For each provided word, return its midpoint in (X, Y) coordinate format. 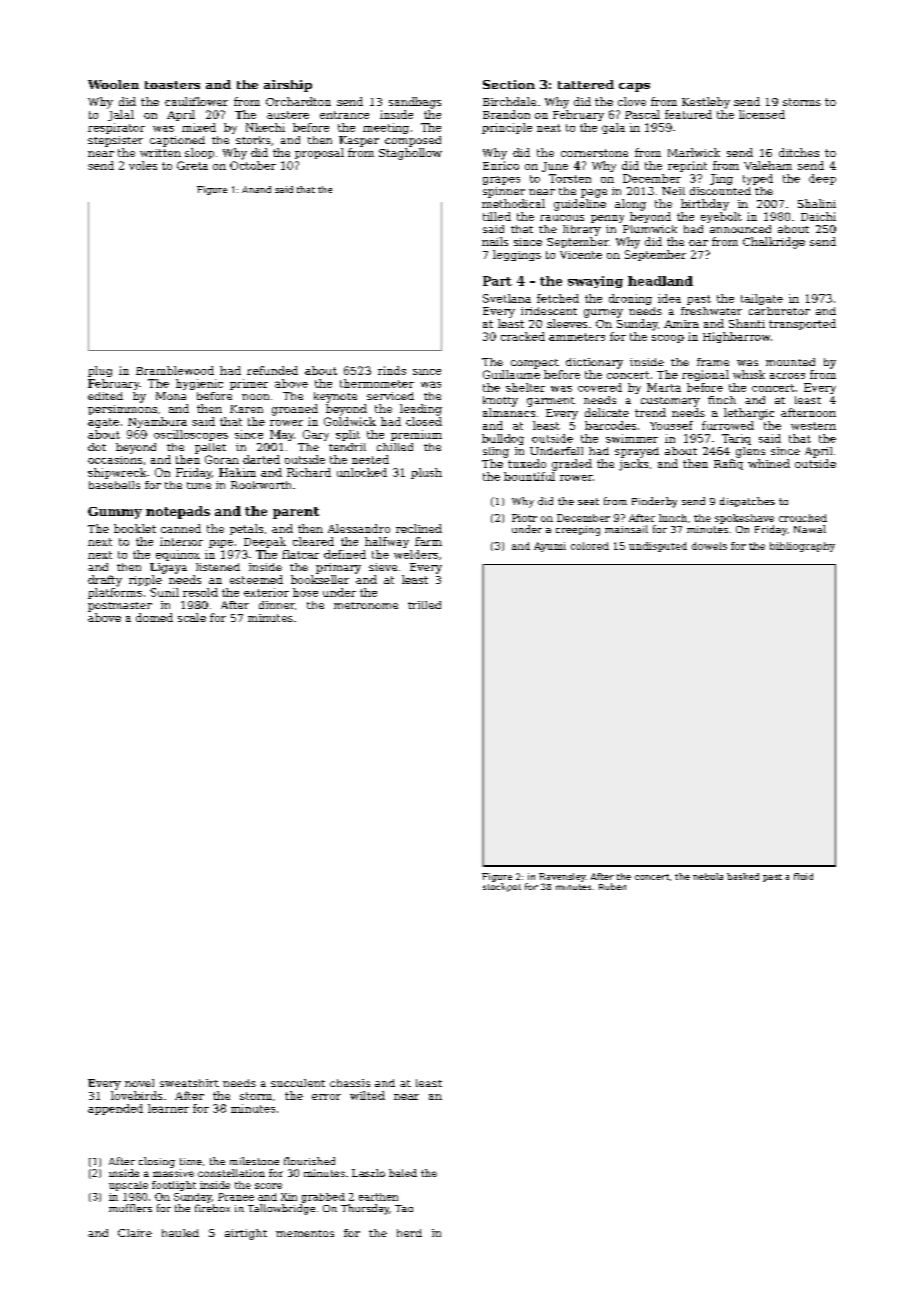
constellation (231, 1173)
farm (428, 541)
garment (551, 402)
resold (200, 592)
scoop (668, 339)
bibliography (802, 547)
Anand (256, 189)
